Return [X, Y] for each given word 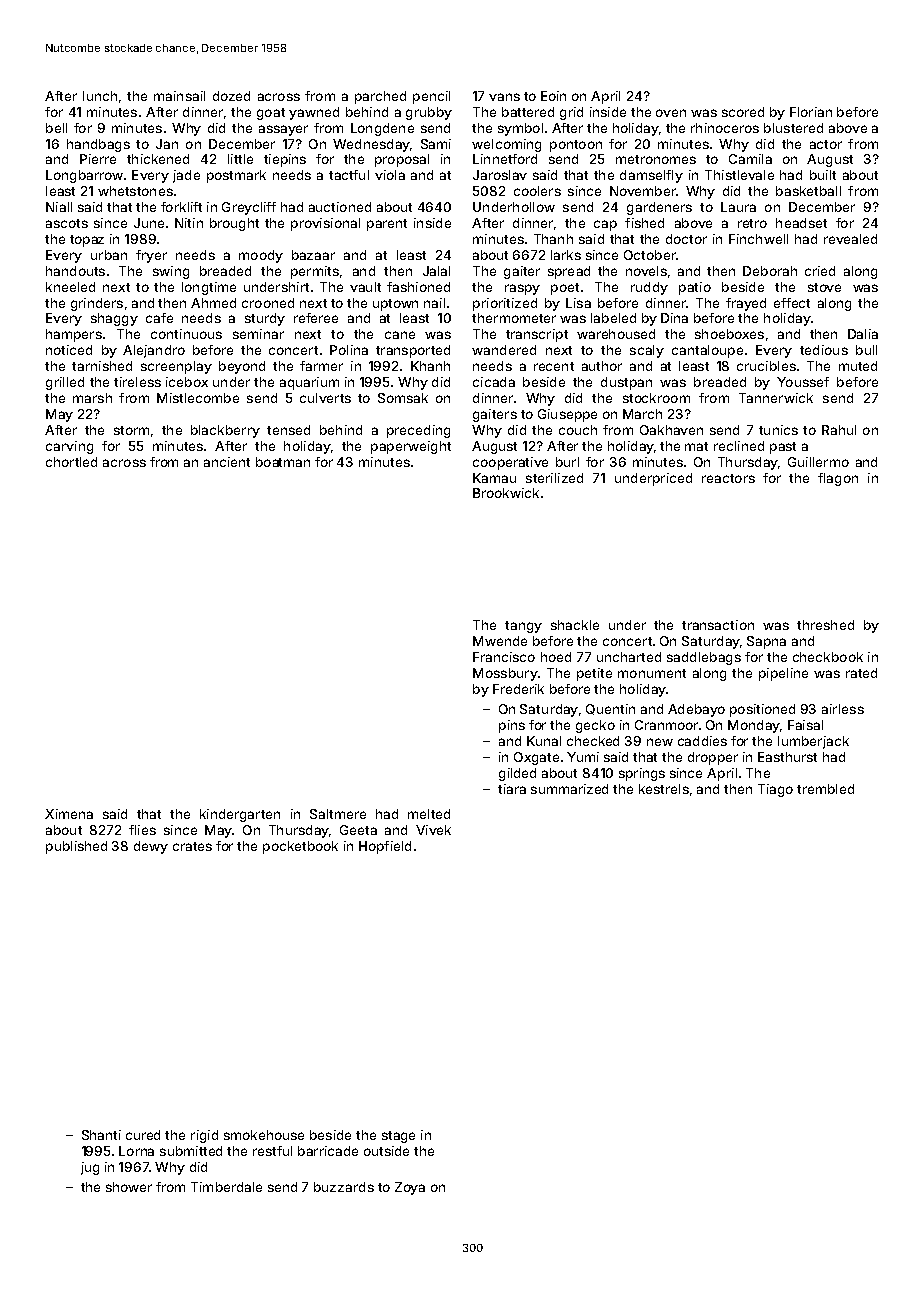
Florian [811, 112]
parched [380, 97]
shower [129, 1187]
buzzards [344, 1187]
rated [861, 673]
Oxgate [536, 758]
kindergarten [240, 815]
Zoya [410, 1188]
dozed [231, 96]
